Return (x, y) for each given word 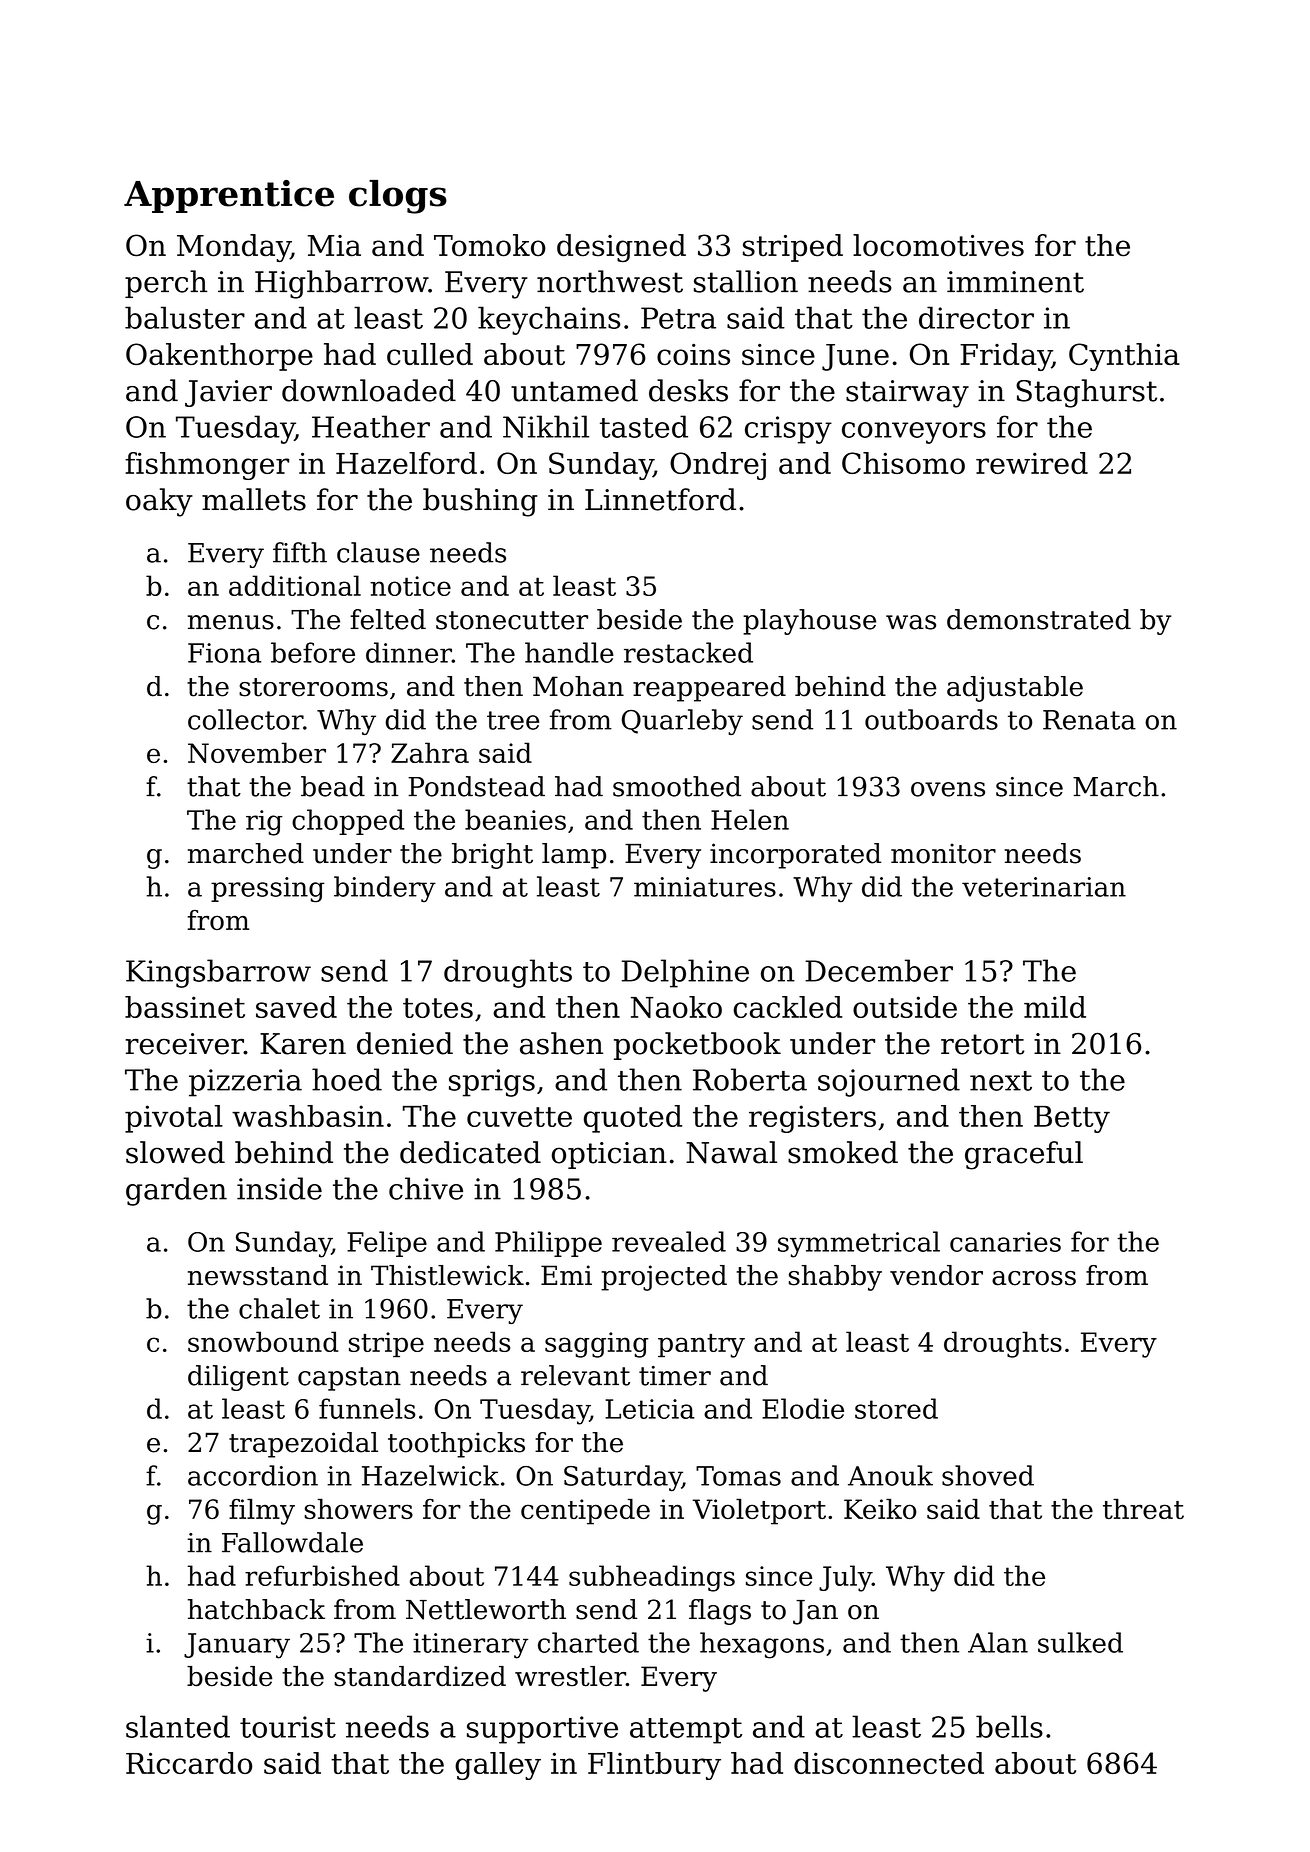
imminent (1015, 282)
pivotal (174, 1119)
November (257, 752)
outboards (931, 719)
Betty (1072, 1119)
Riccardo (189, 1763)
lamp (574, 856)
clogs (398, 197)
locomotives (938, 245)
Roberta (750, 1079)
